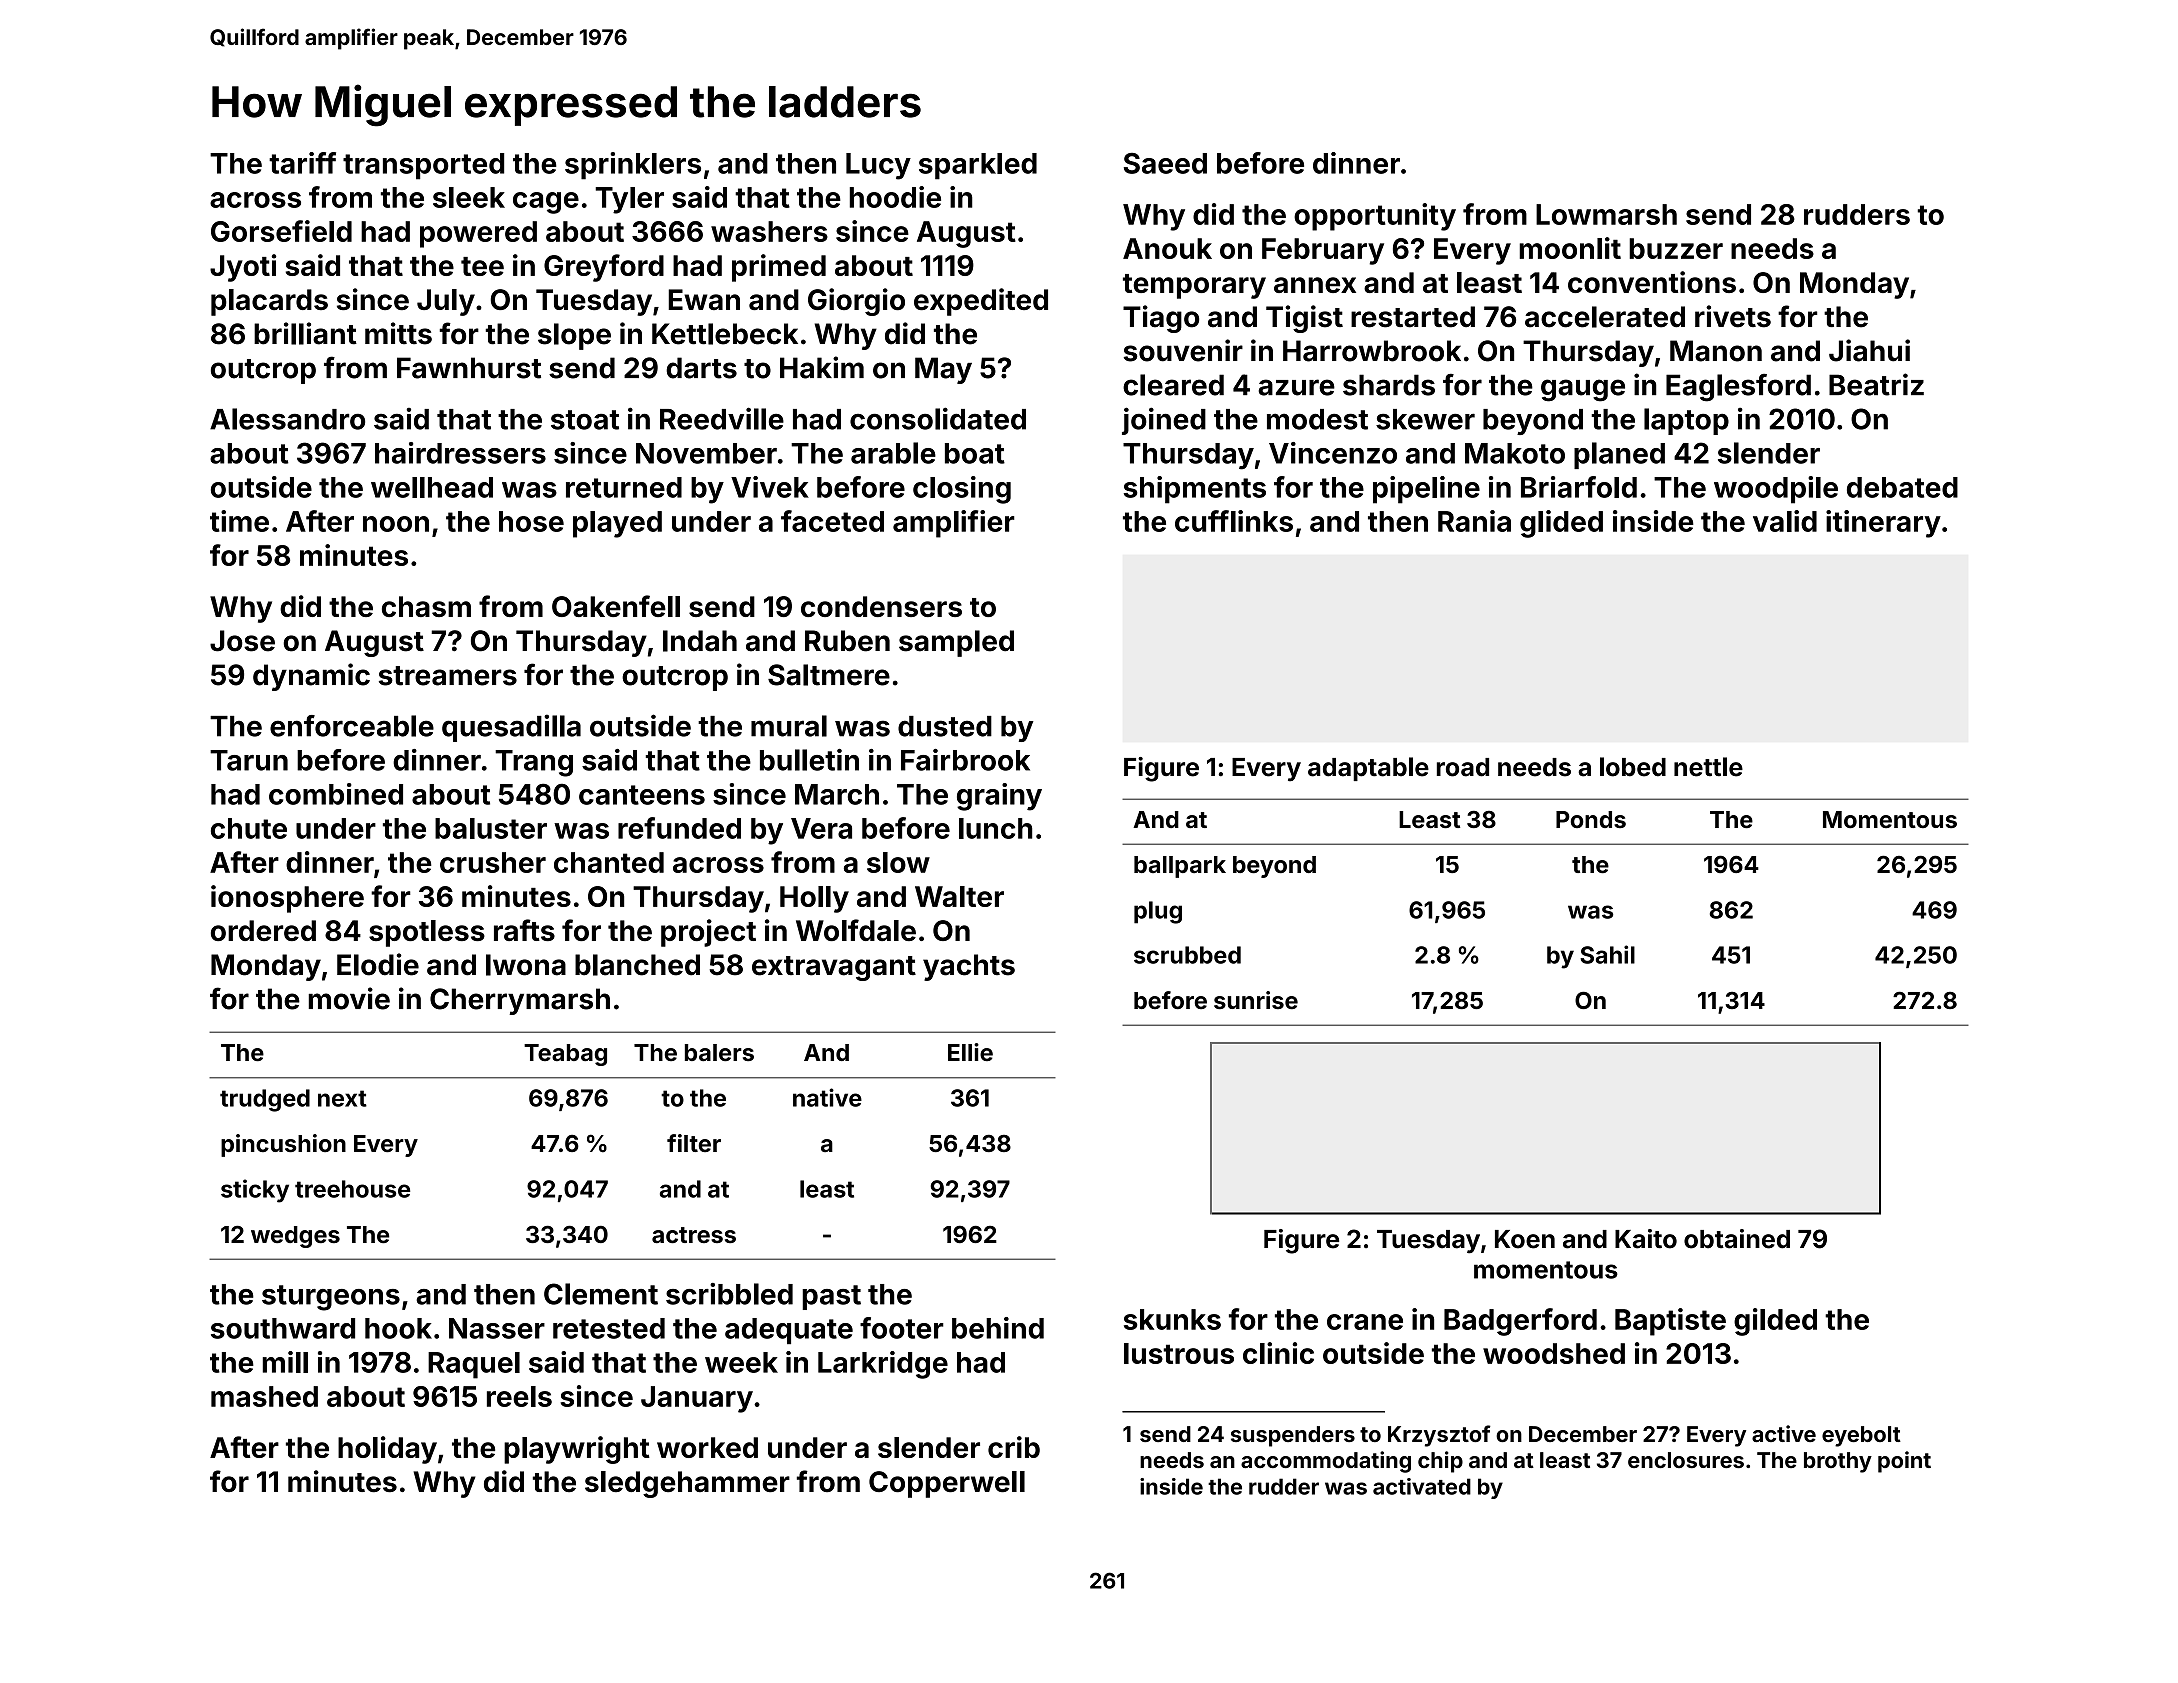 The width and height of the screenshot is (2178, 1683). What do you see at coordinates (687, 1484) in the screenshot?
I see `sledgehammer` at bounding box center [687, 1484].
